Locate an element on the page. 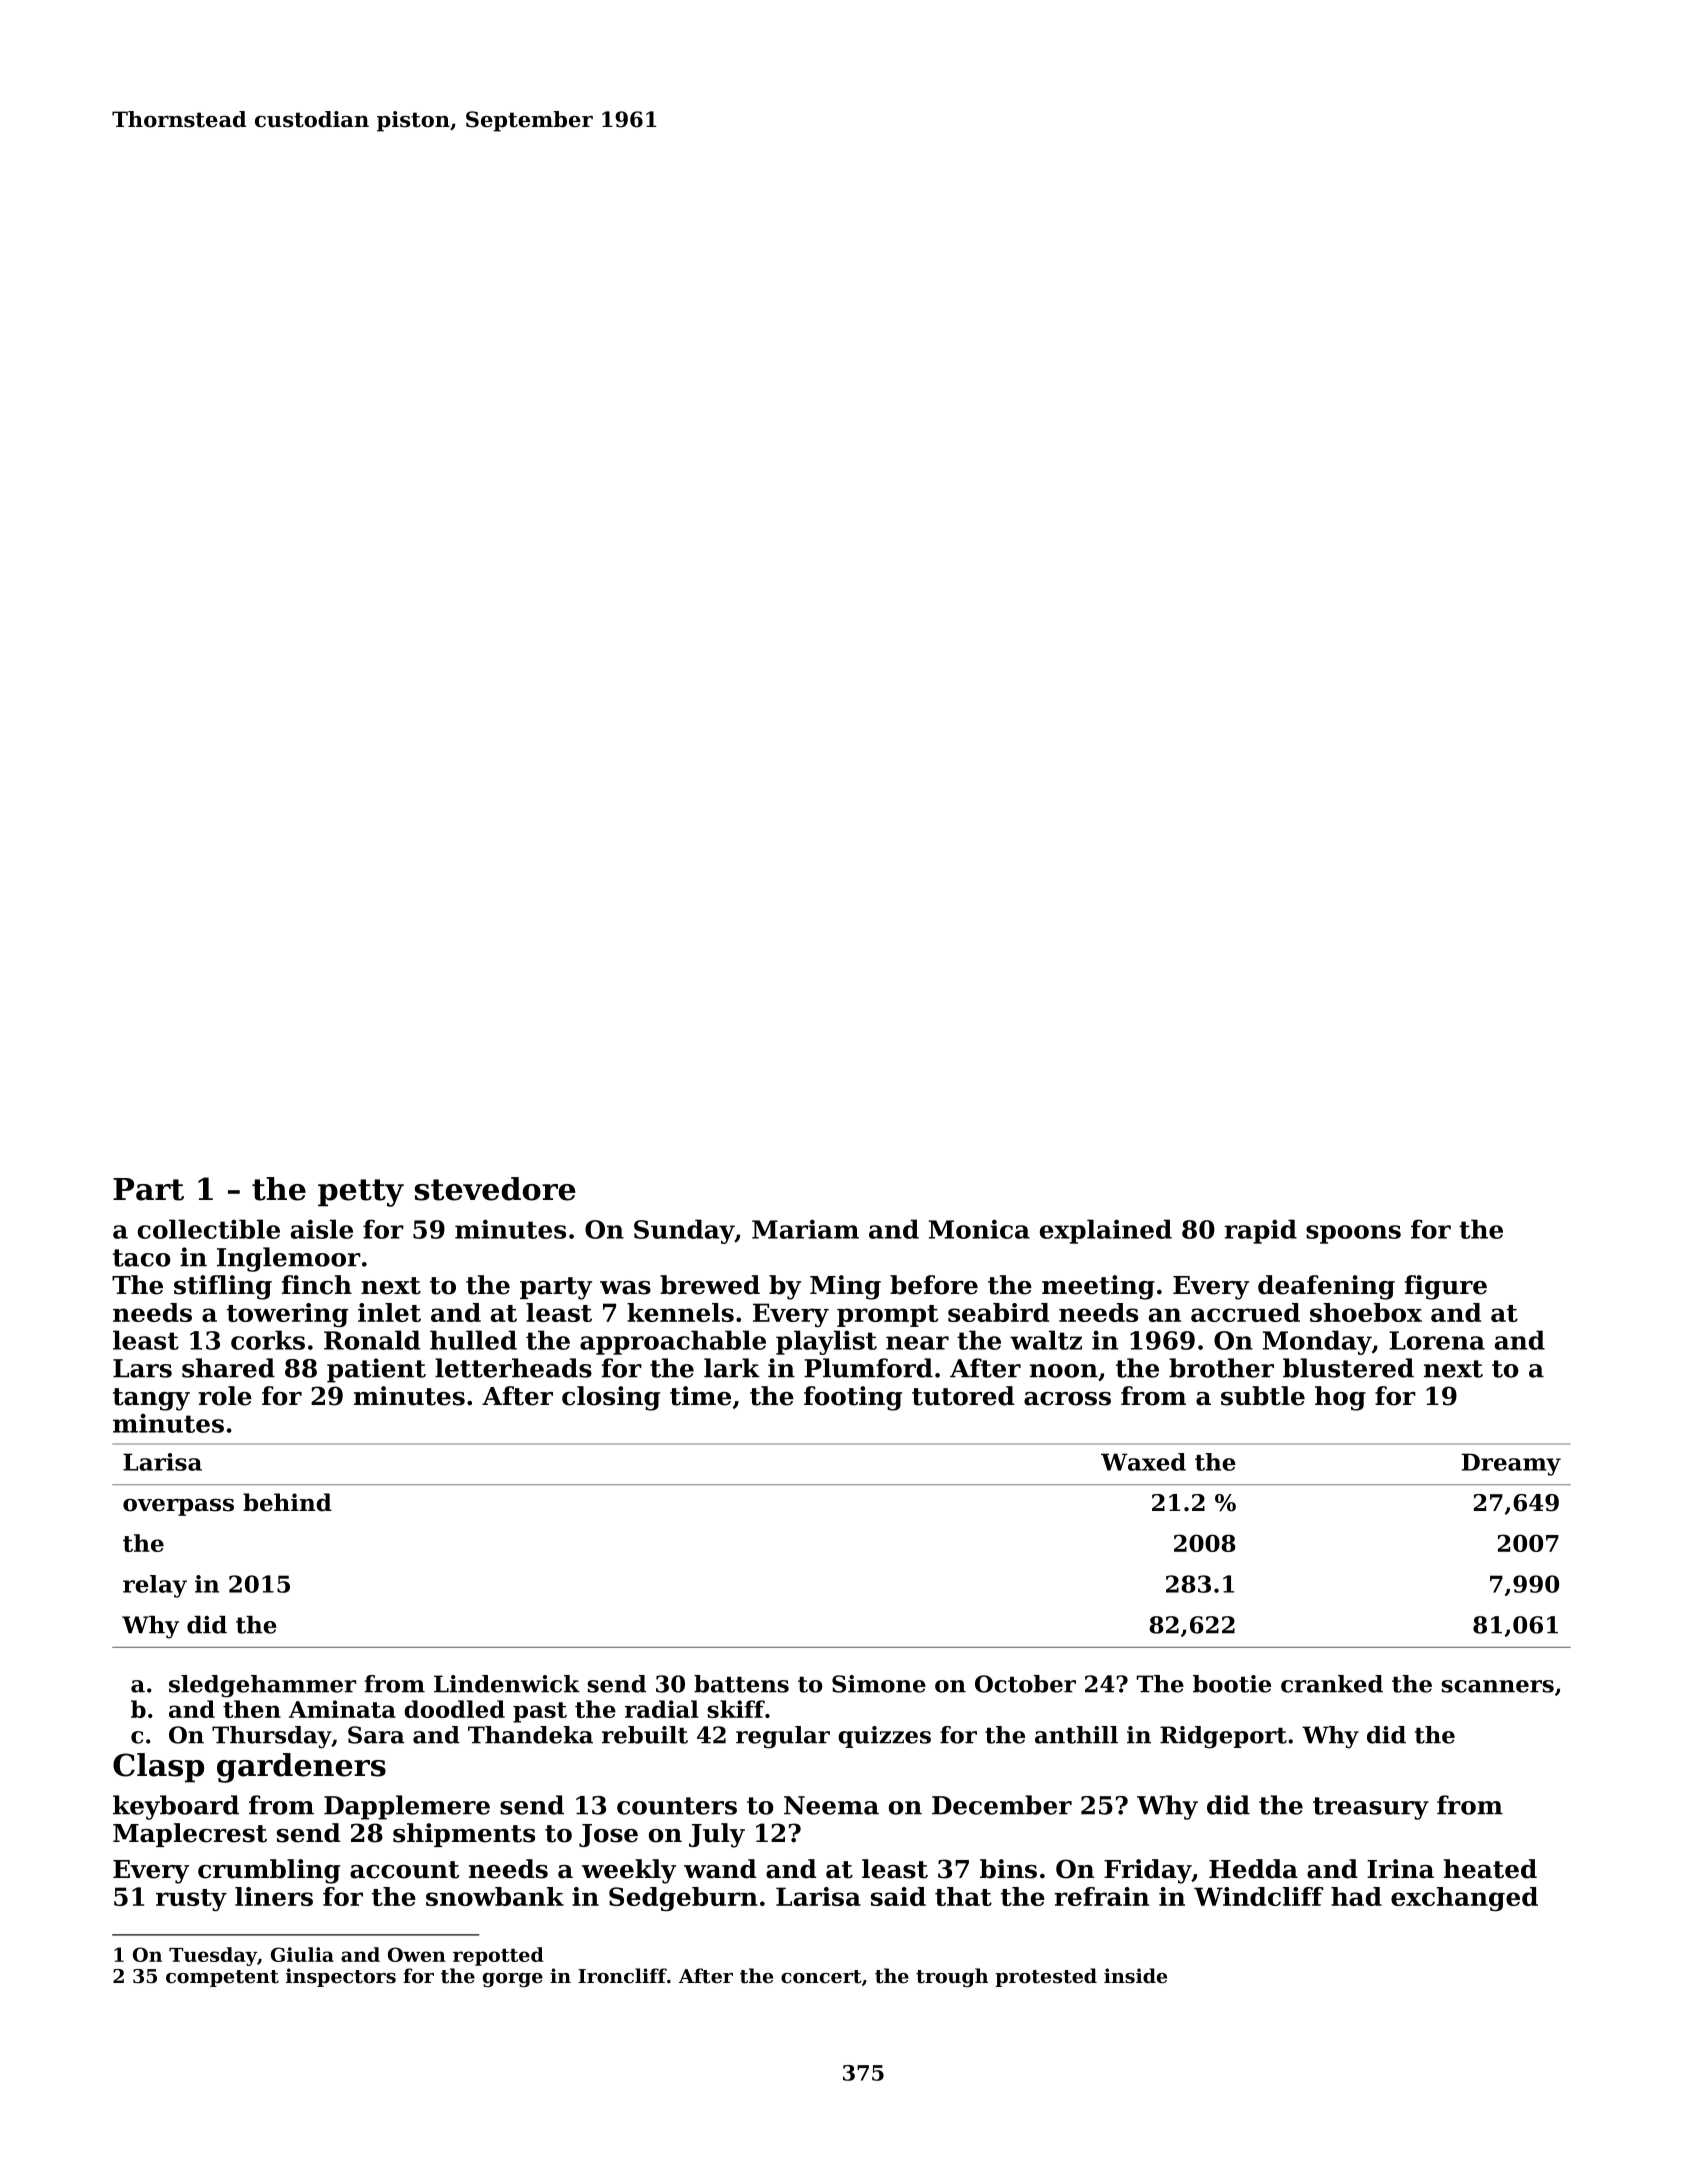  liners is located at coordinates (274, 1896).
